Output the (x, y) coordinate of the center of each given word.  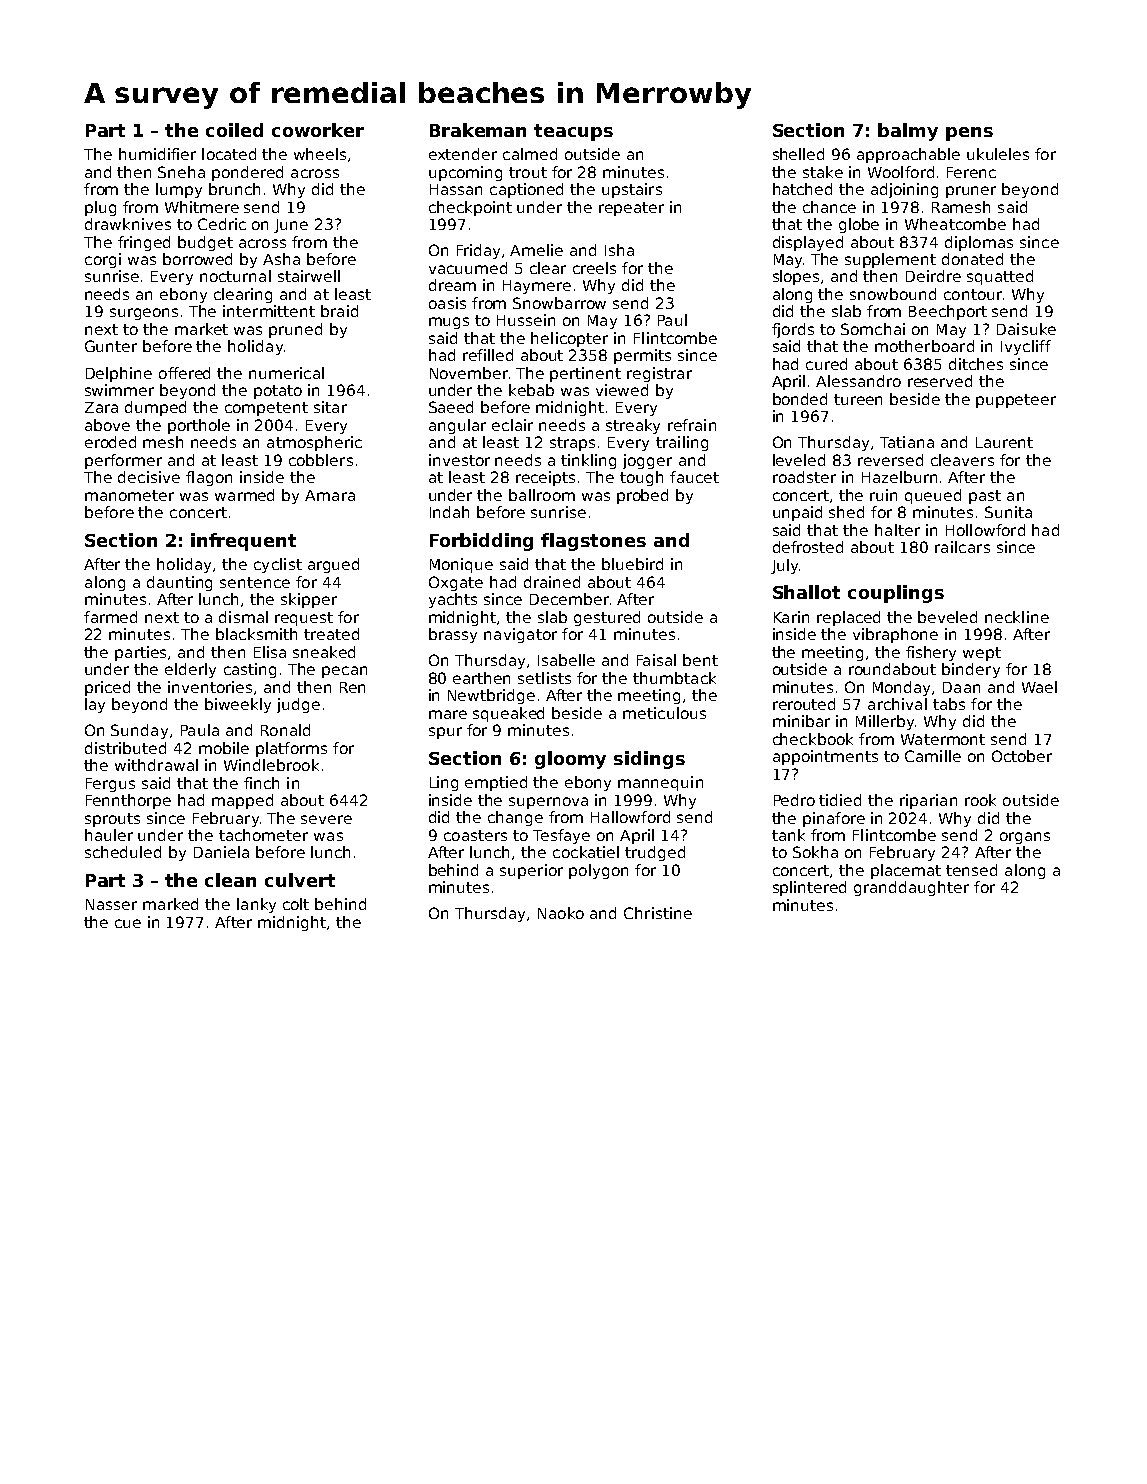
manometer (129, 495)
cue (128, 923)
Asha (281, 259)
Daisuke (1026, 329)
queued (933, 496)
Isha (619, 250)
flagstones (593, 542)
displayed (808, 243)
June (291, 226)
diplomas (979, 243)
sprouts (112, 820)
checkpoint (470, 208)
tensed (971, 870)
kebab (531, 390)
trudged (655, 853)
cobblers (321, 460)
